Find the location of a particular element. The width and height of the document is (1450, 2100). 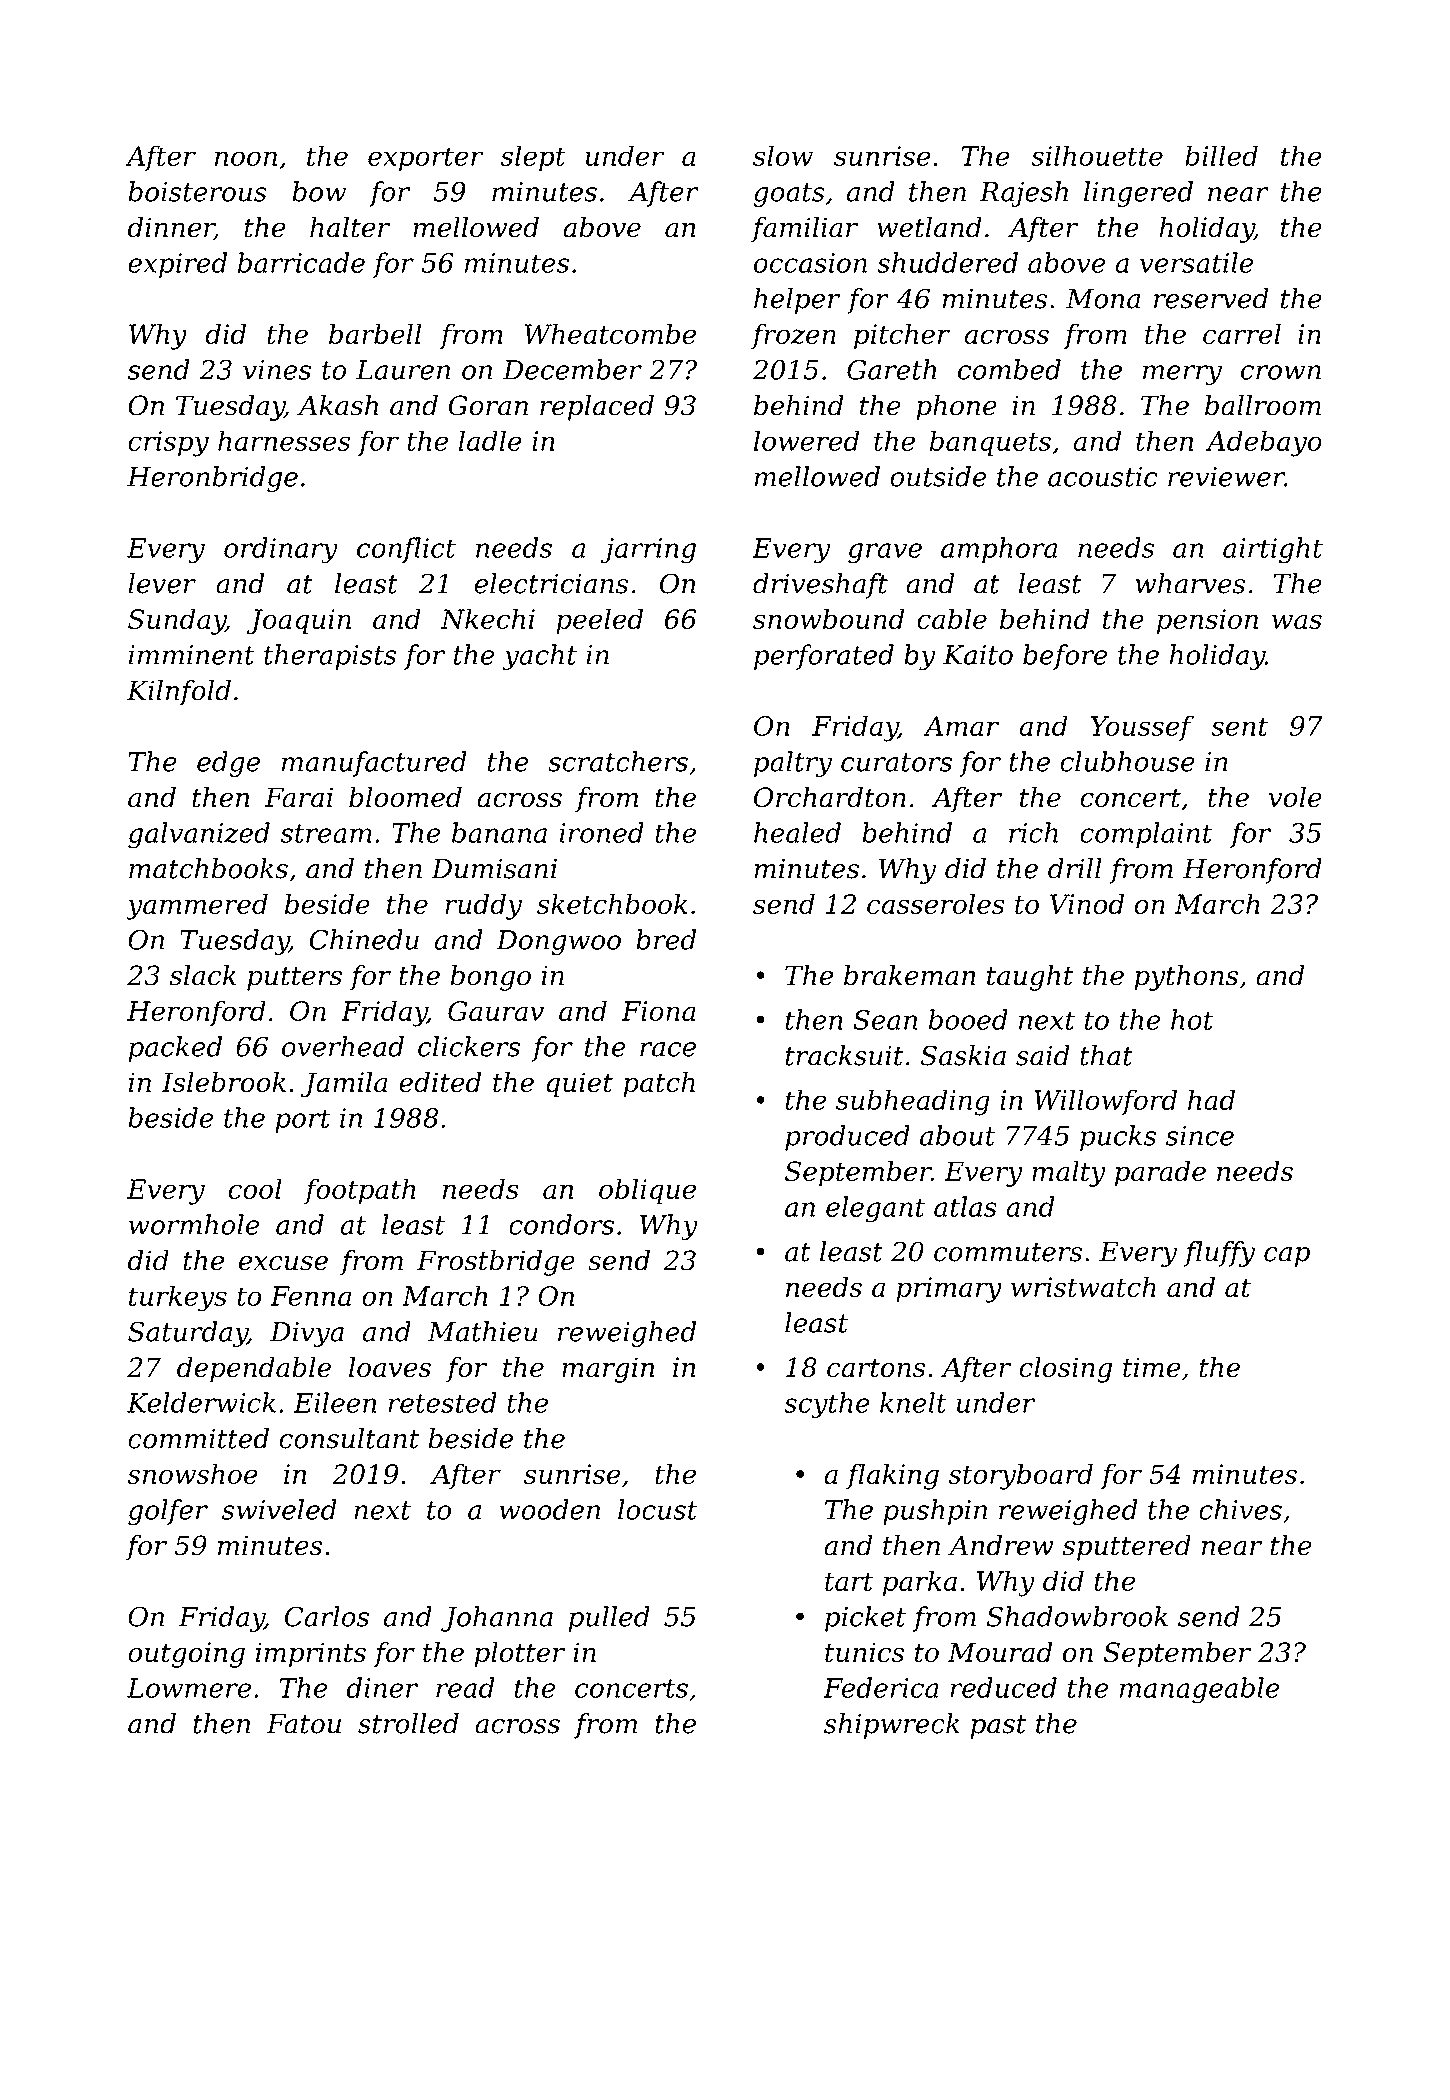

yammered is located at coordinates (197, 906).
